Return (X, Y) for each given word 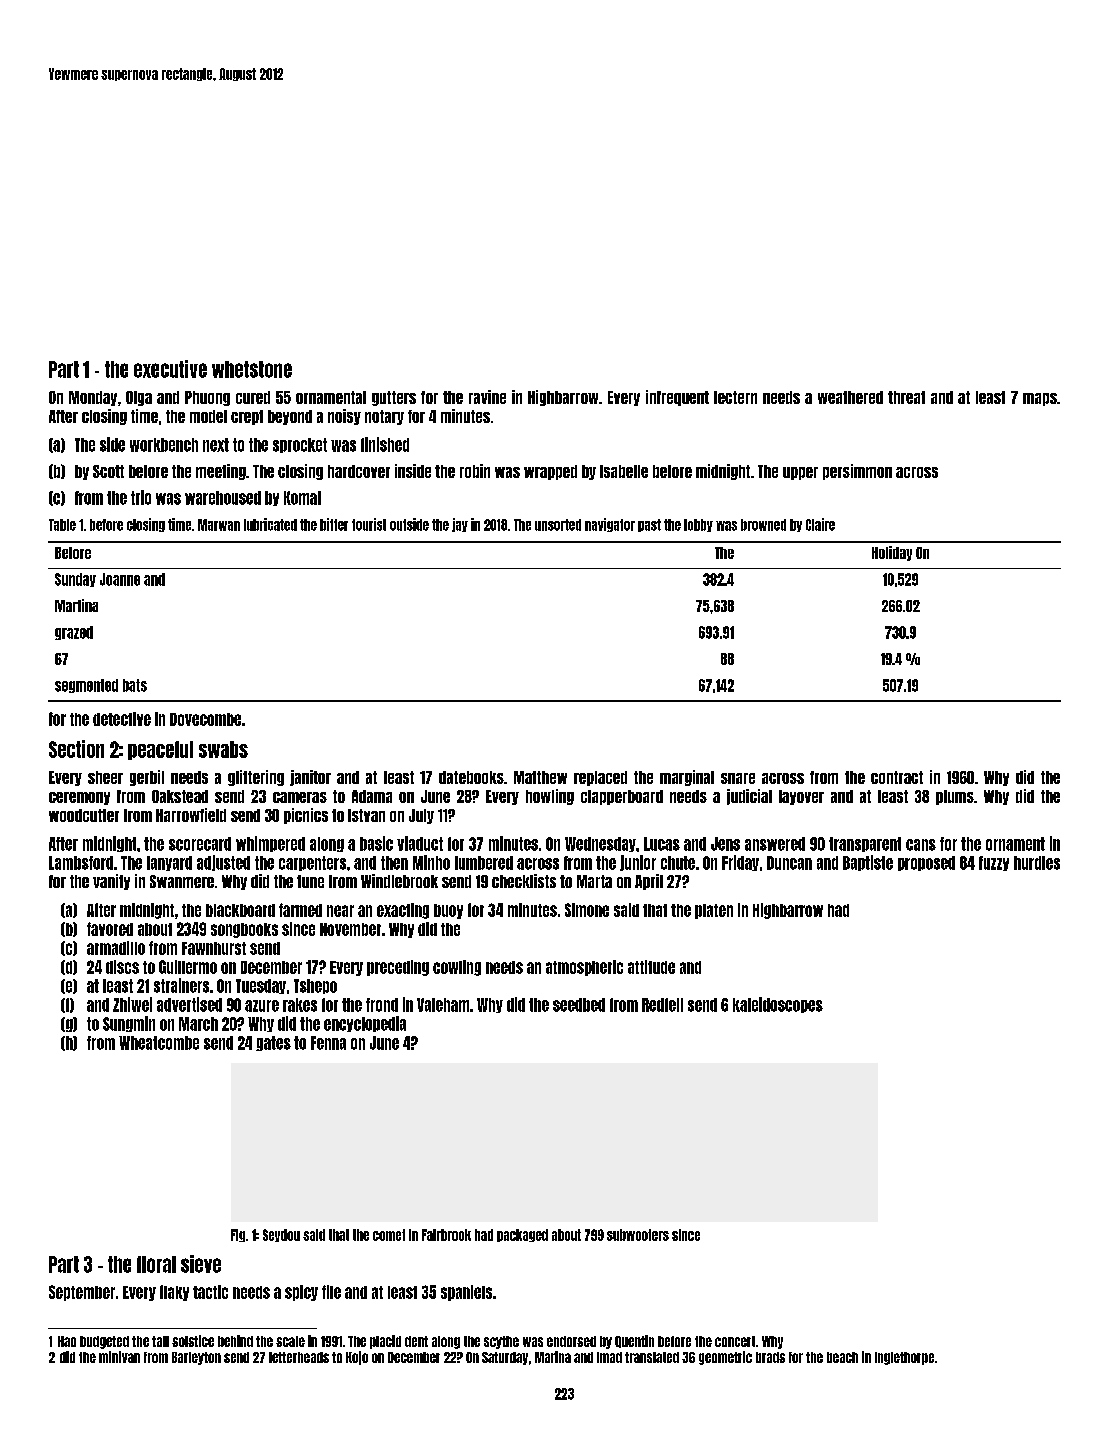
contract (897, 777)
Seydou (281, 1235)
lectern (735, 397)
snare (738, 778)
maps (1040, 399)
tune (310, 881)
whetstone (252, 369)
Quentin (634, 1341)
